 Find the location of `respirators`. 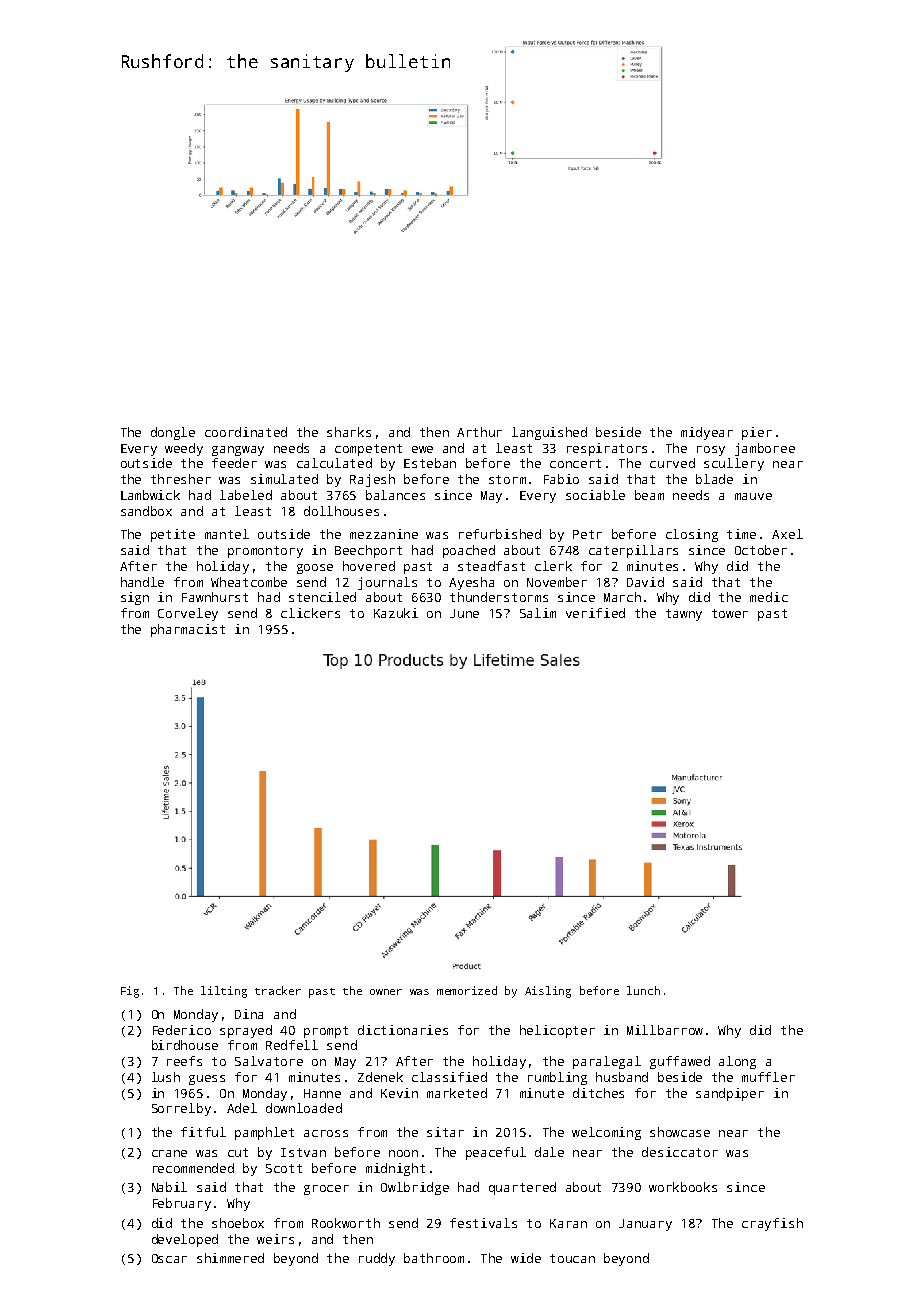

respirators is located at coordinates (607, 449).
